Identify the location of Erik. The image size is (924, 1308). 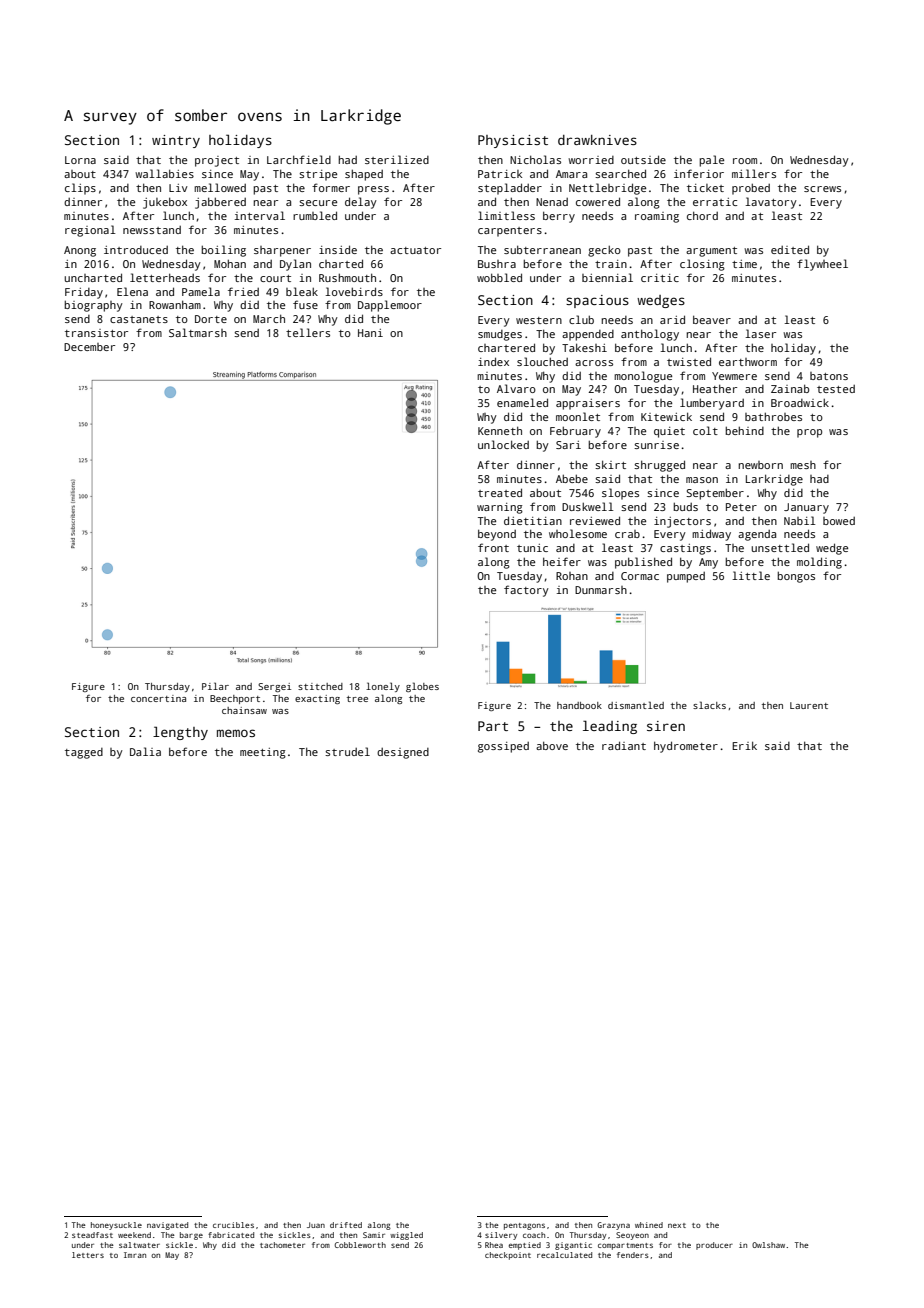
(744, 745).
